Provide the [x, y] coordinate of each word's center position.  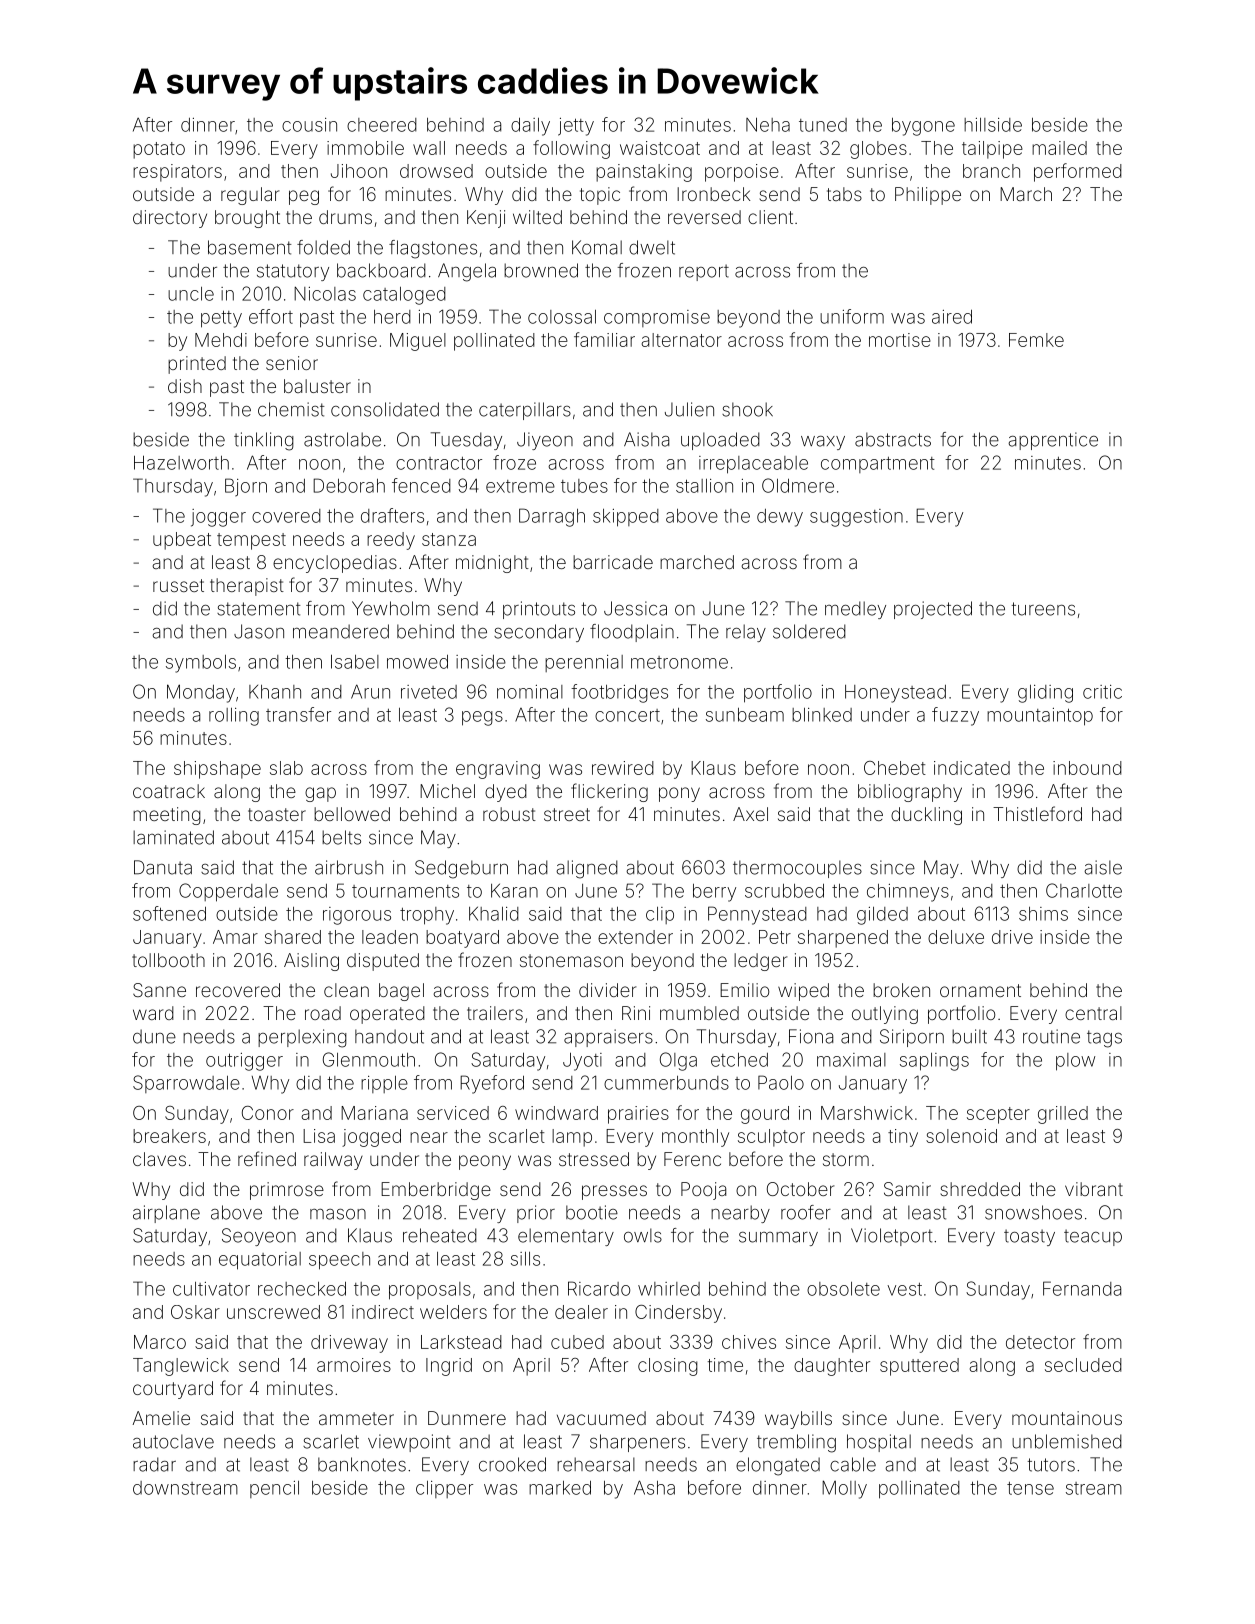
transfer [298, 714]
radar [154, 1464]
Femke [1036, 340]
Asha [654, 1487]
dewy [780, 518]
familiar [604, 339]
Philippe [928, 196]
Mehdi [221, 340]
